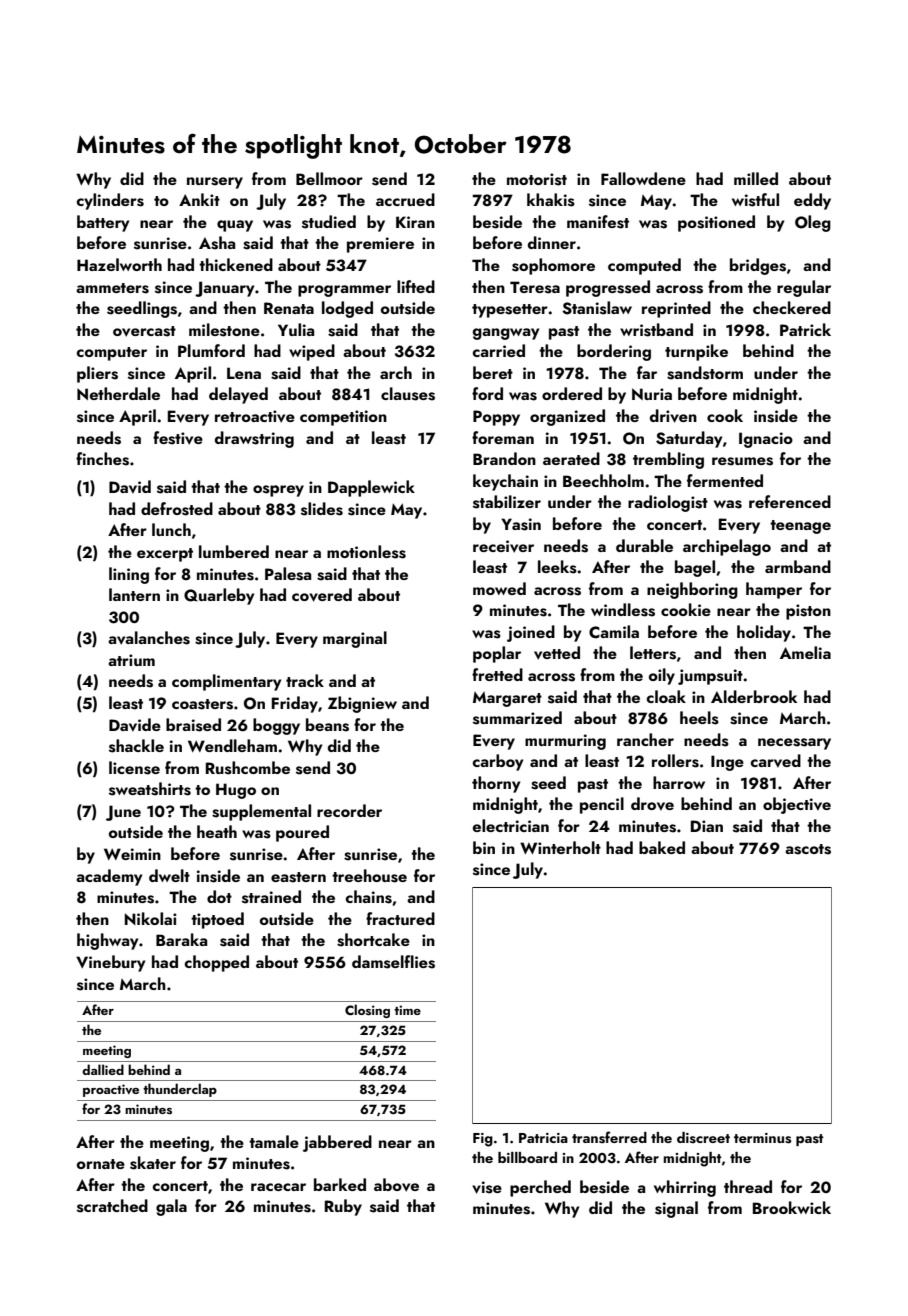 This screenshot has height=1316, width=908. What do you see at coordinates (560, 847) in the screenshot?
I see `Winterholt` at bounding box center [560, 847].
